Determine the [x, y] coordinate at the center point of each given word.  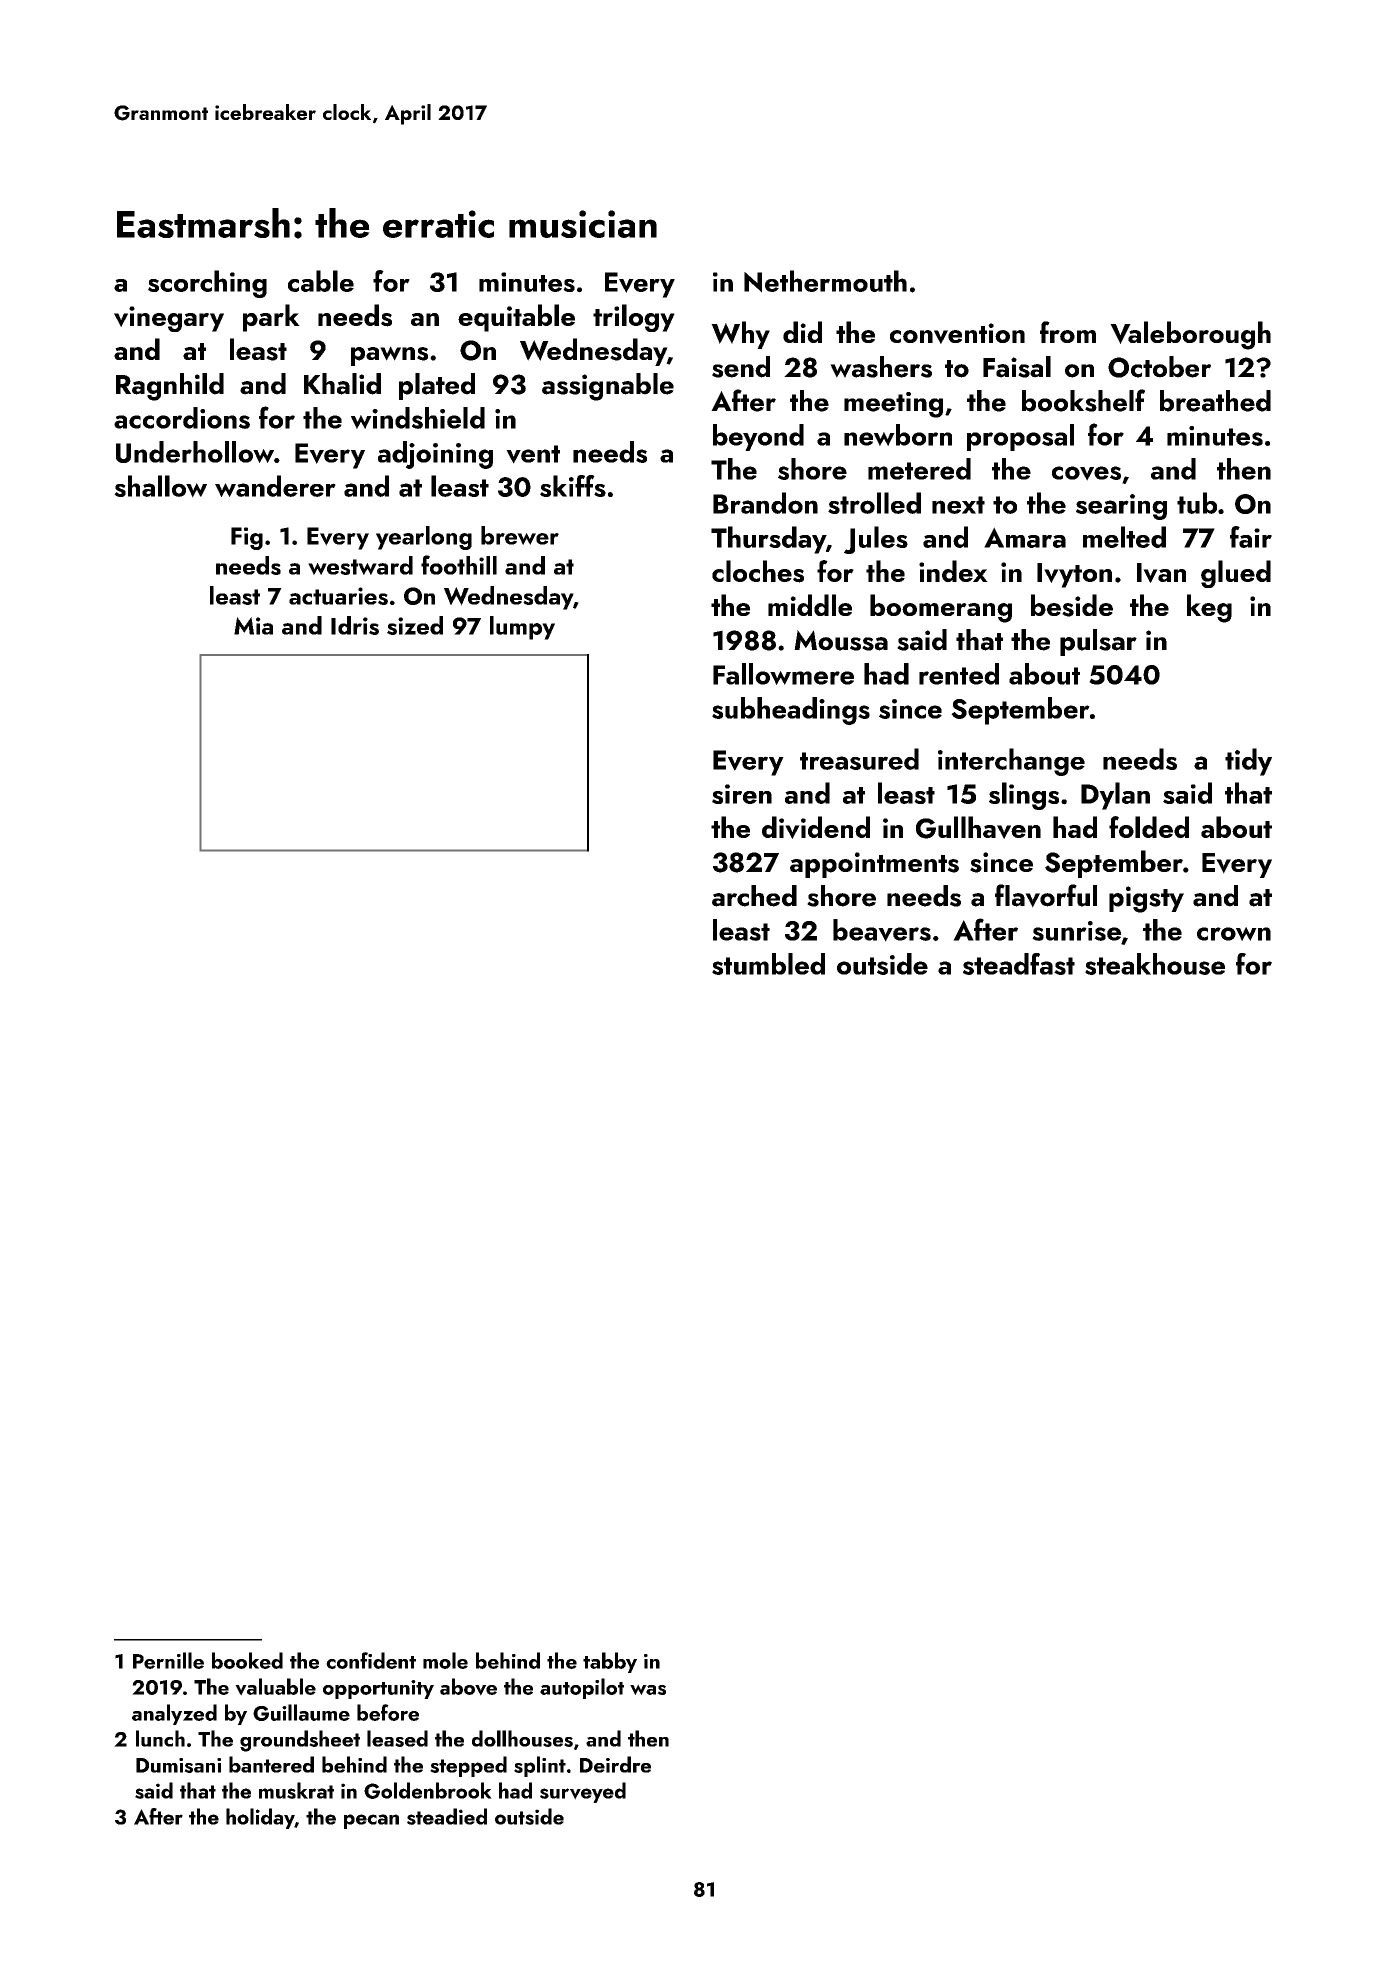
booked [247, 1660]
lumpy [522, 628]
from [1068, 332]
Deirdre [615, 1764]
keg [1209, 608]
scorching [207, 284]
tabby [610, 1662]
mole [445, 1660]
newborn [898, 435]
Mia [253, 626]
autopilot [582, 1688]
